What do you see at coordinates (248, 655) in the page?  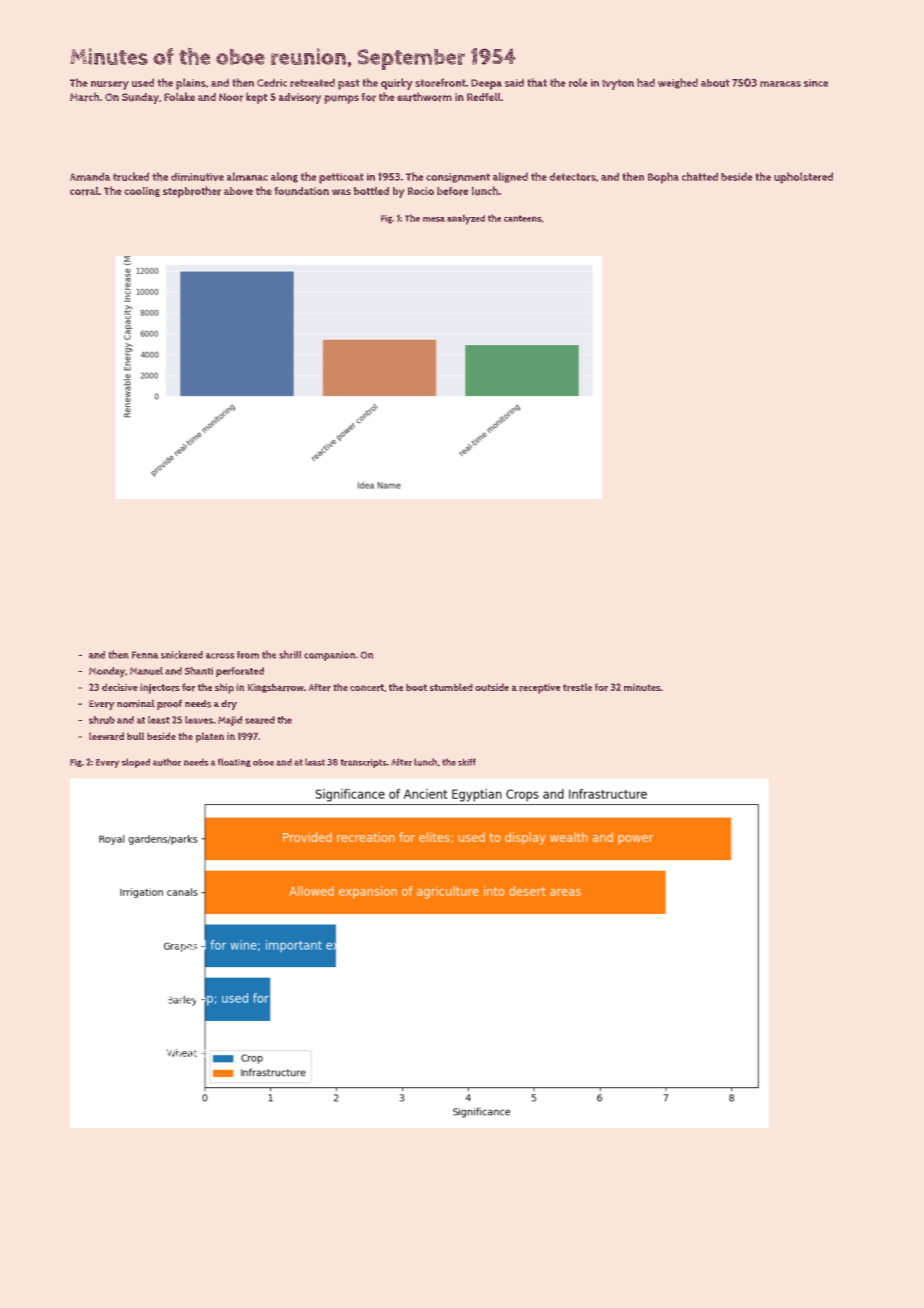 I see `from` at bounding box center [248, 655].
